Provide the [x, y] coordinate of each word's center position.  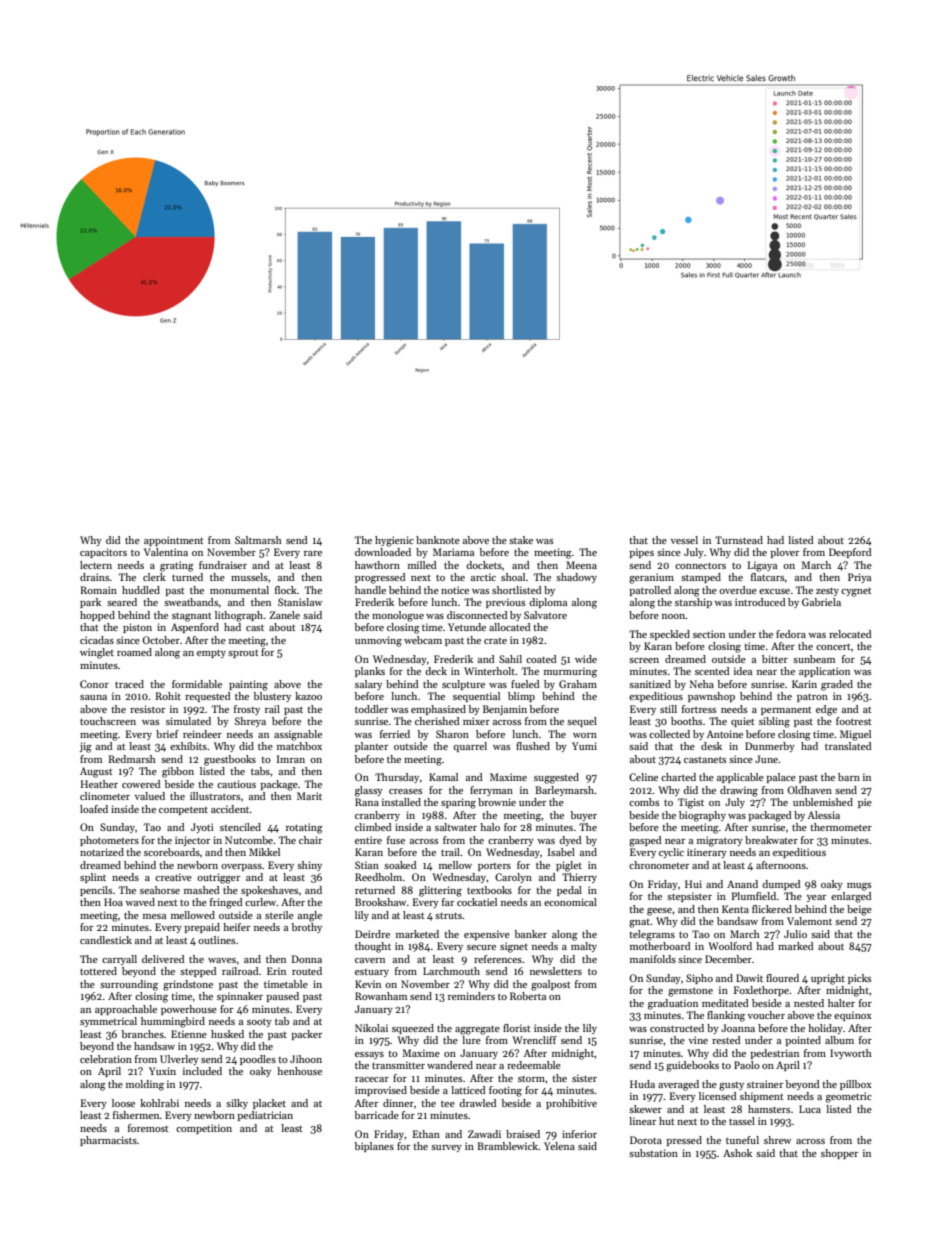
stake [521, 540]
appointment [173, 541]
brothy [307, 928]
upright [828, 979]
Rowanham [381, 996]
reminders [471, 996]
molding [145, 1085]
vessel [684, 540]
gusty [731, 1086]
